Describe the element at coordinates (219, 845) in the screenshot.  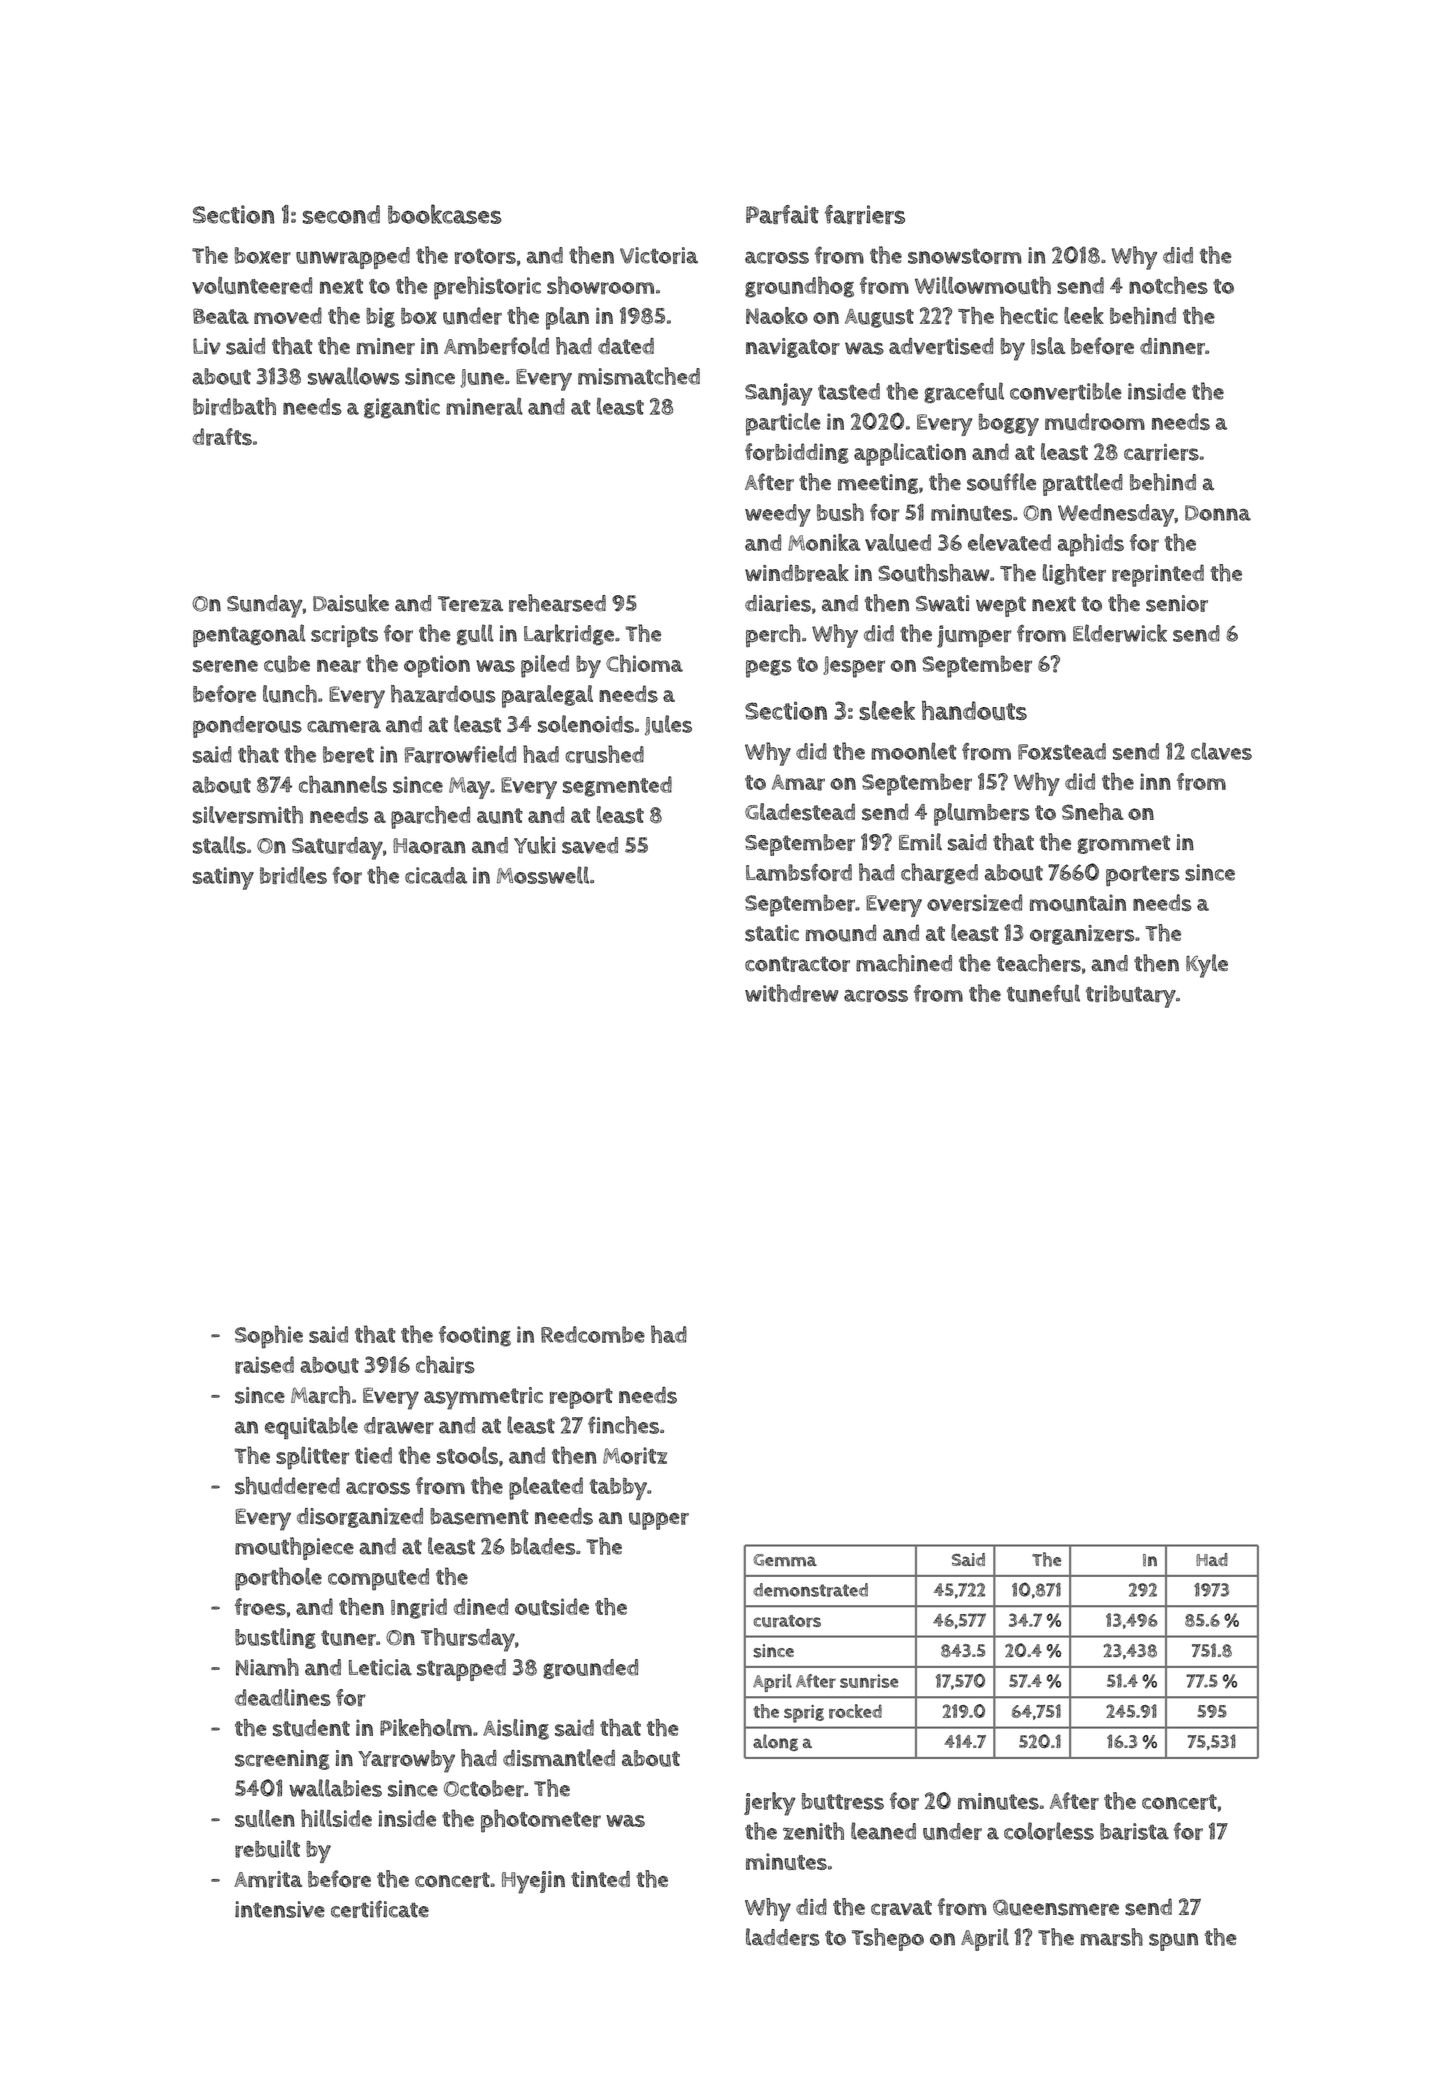
I see `stalls` at that location.
